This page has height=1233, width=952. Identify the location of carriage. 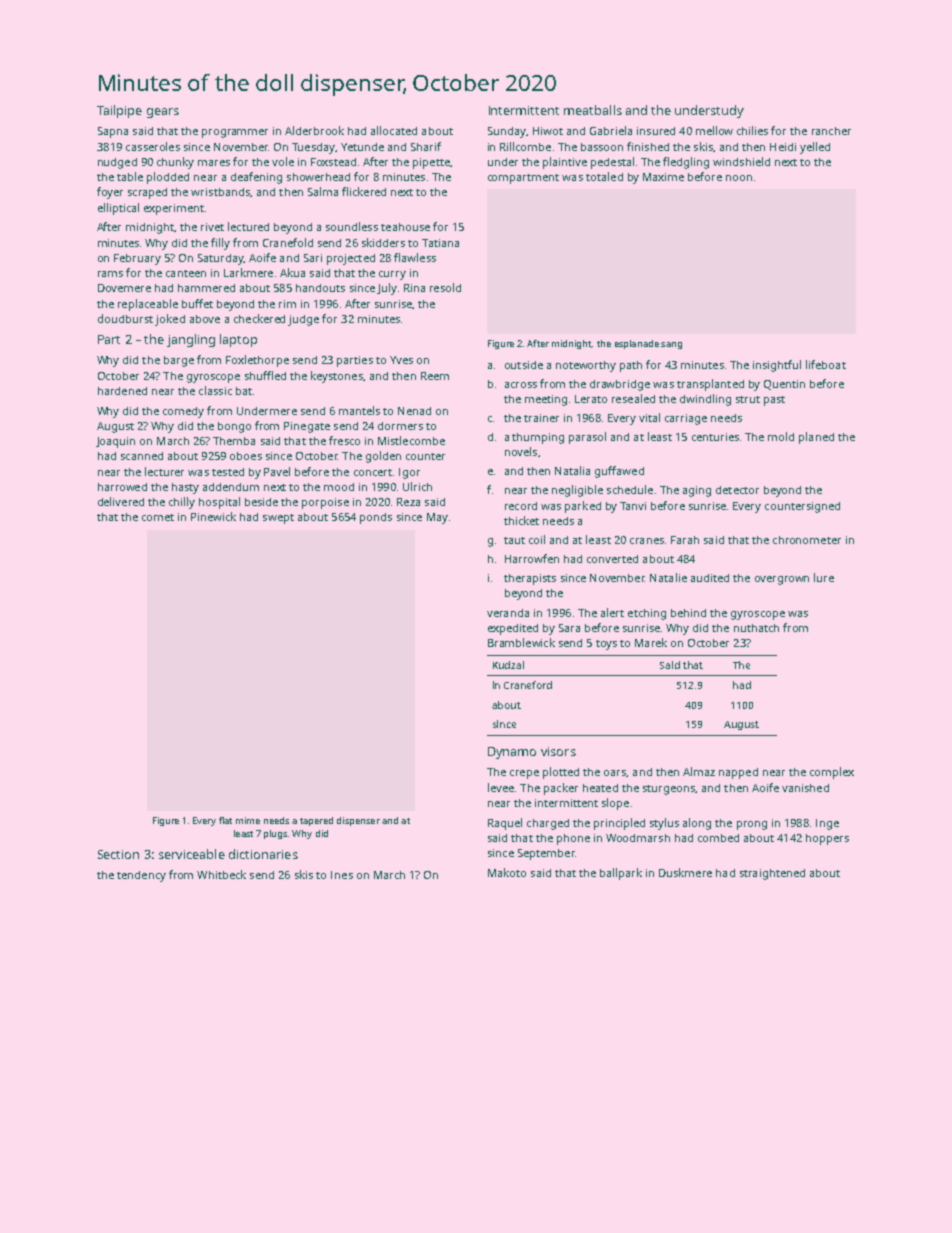
(686, 419).
